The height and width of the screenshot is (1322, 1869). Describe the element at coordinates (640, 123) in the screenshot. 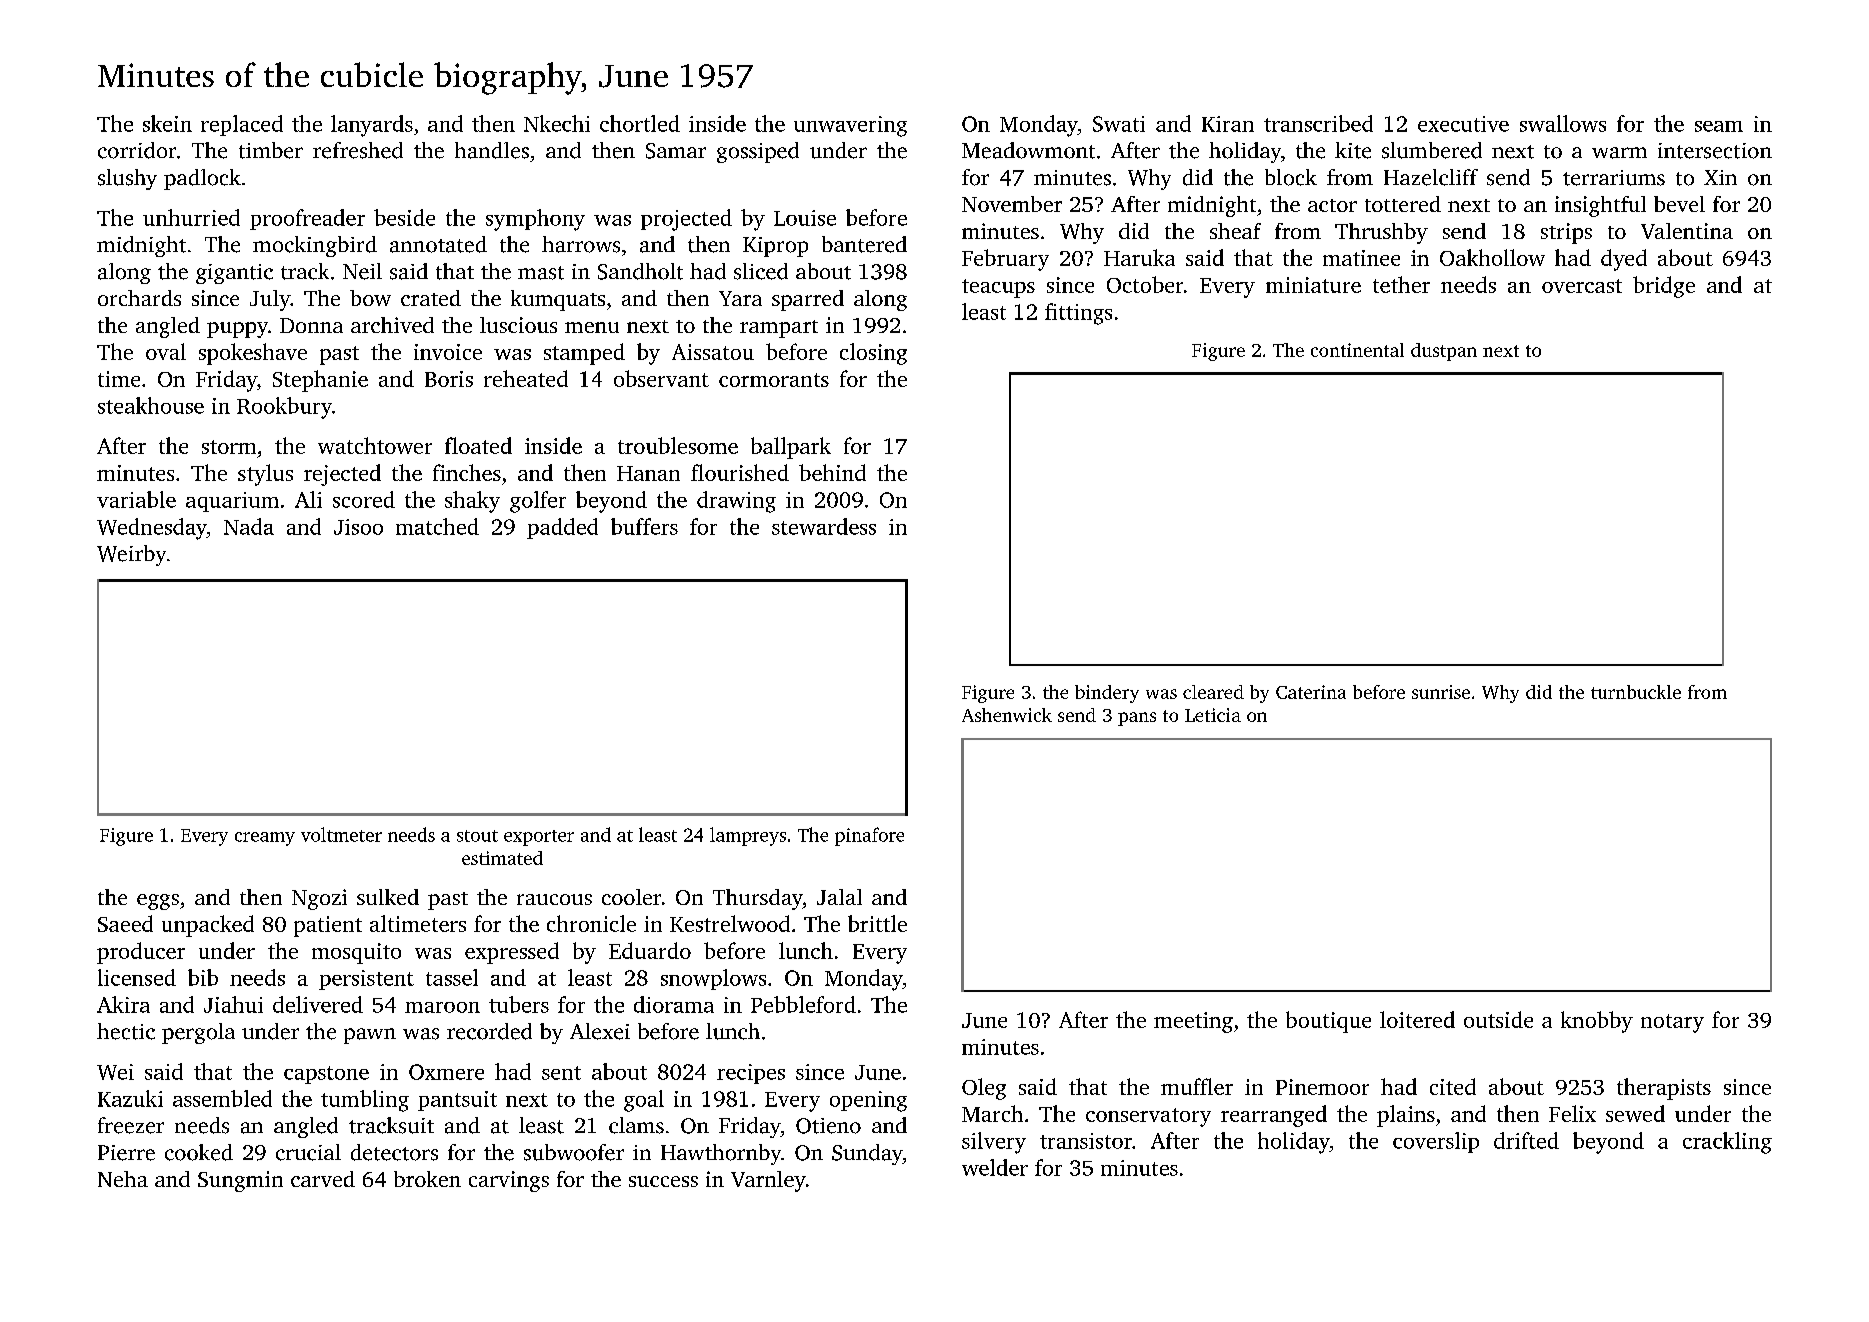

I see `chortled` at that location.
